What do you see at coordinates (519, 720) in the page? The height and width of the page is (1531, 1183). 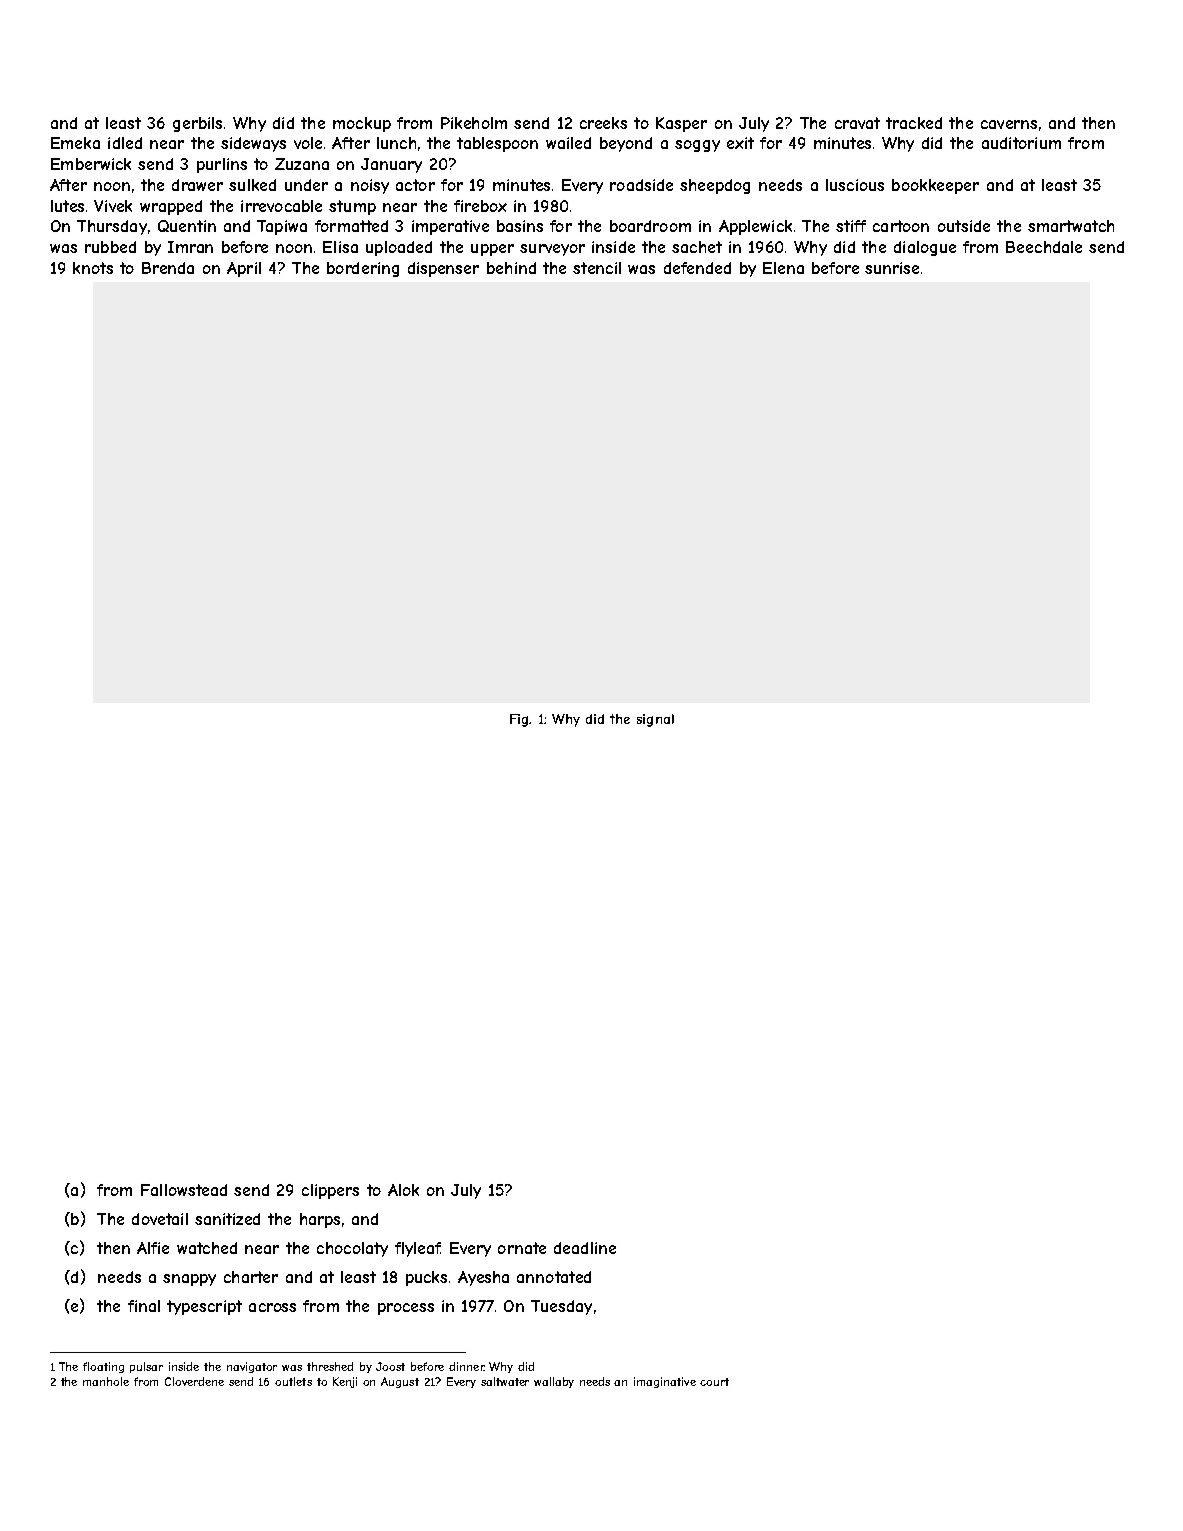 I see `Fig` at bounding box center [519, 720].
